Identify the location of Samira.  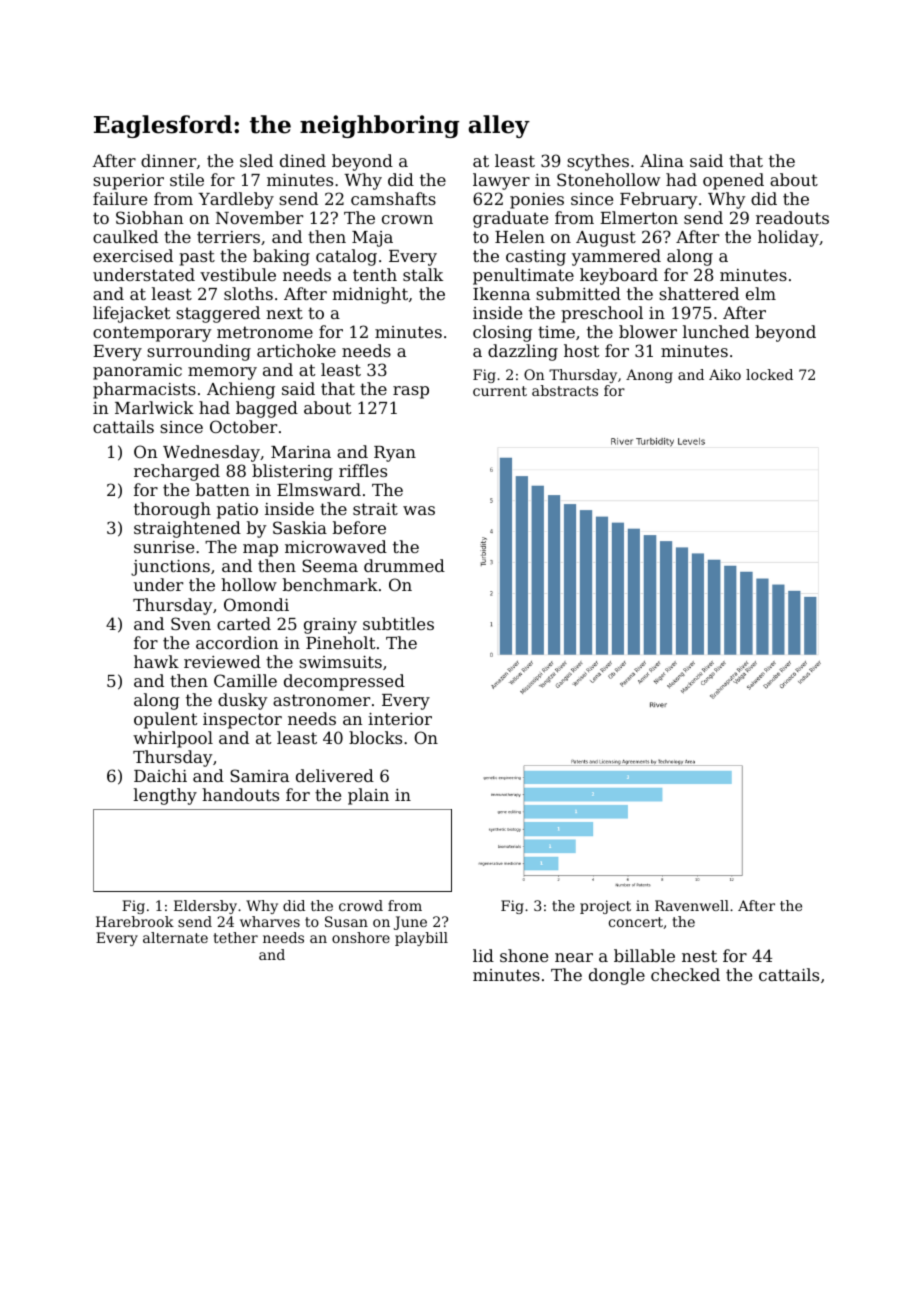
(259, 775).
